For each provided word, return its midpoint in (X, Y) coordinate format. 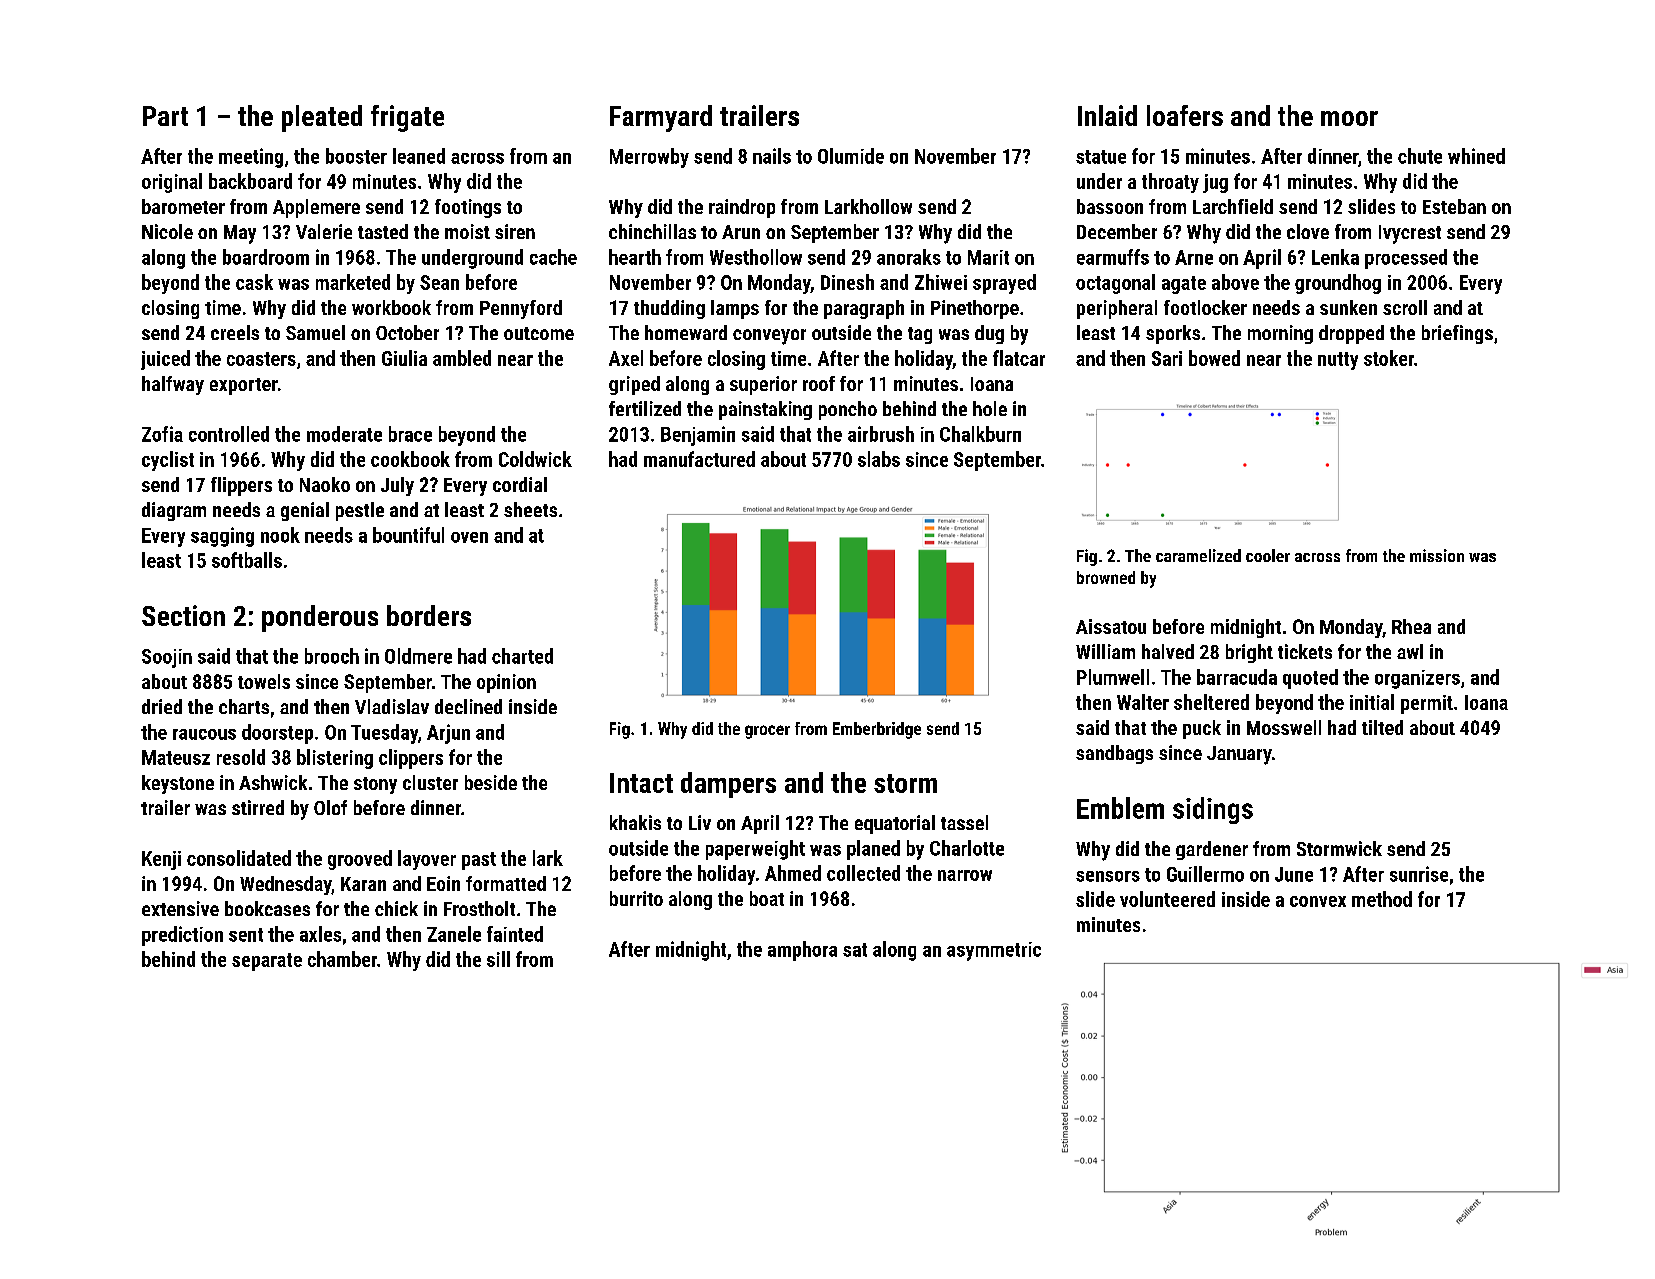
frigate (407, 118)
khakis (635, 822)
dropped (1351, 334)
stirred (258, 807)
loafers (1185, 115)
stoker (1389, 358)
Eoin (443, 883)
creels (235, 332)
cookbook (410, 459)
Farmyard (661, 118)
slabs (879, 459)
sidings (1213, 810)
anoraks (909, 257)
